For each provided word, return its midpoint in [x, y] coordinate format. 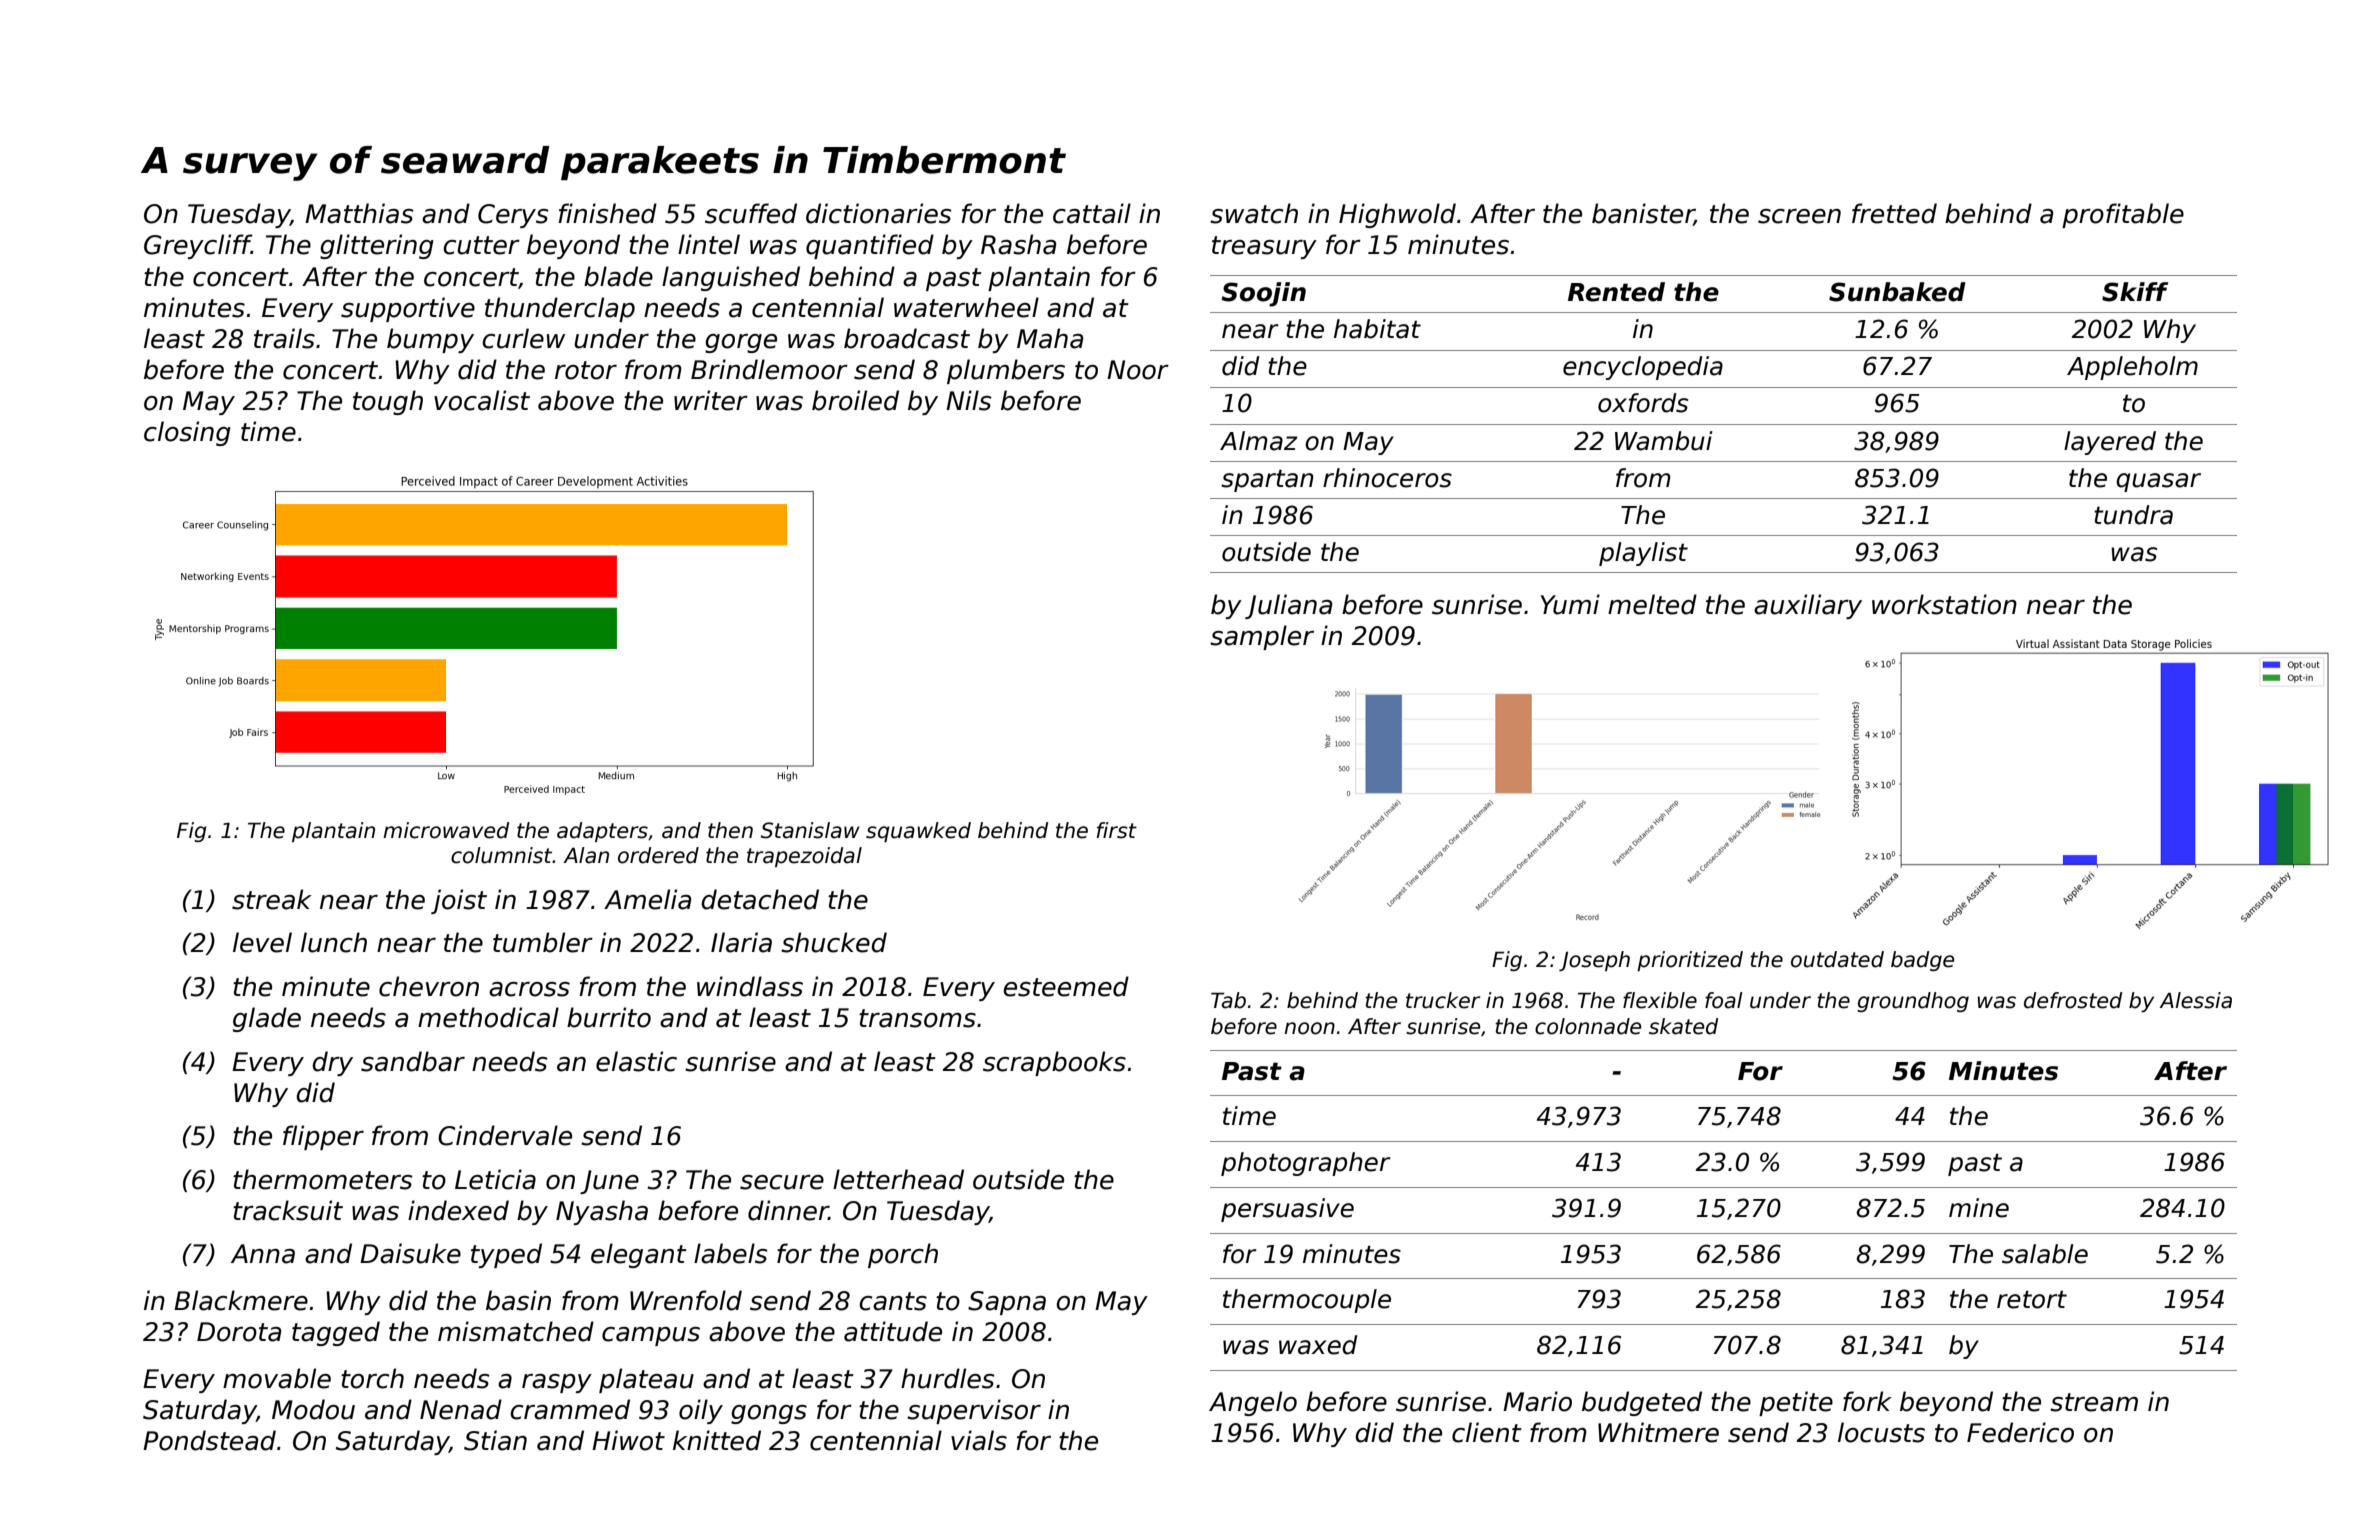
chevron [429, 986]
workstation [1944, 604]
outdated [1837, 959]
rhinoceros [1387, 478]
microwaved [446, 830]
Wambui [1664, 441]
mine [1979, 1208]
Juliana [1288, 606]
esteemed [1066, 986]
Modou [313, 1409]
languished [731, 278]
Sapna [1007, 1303]
